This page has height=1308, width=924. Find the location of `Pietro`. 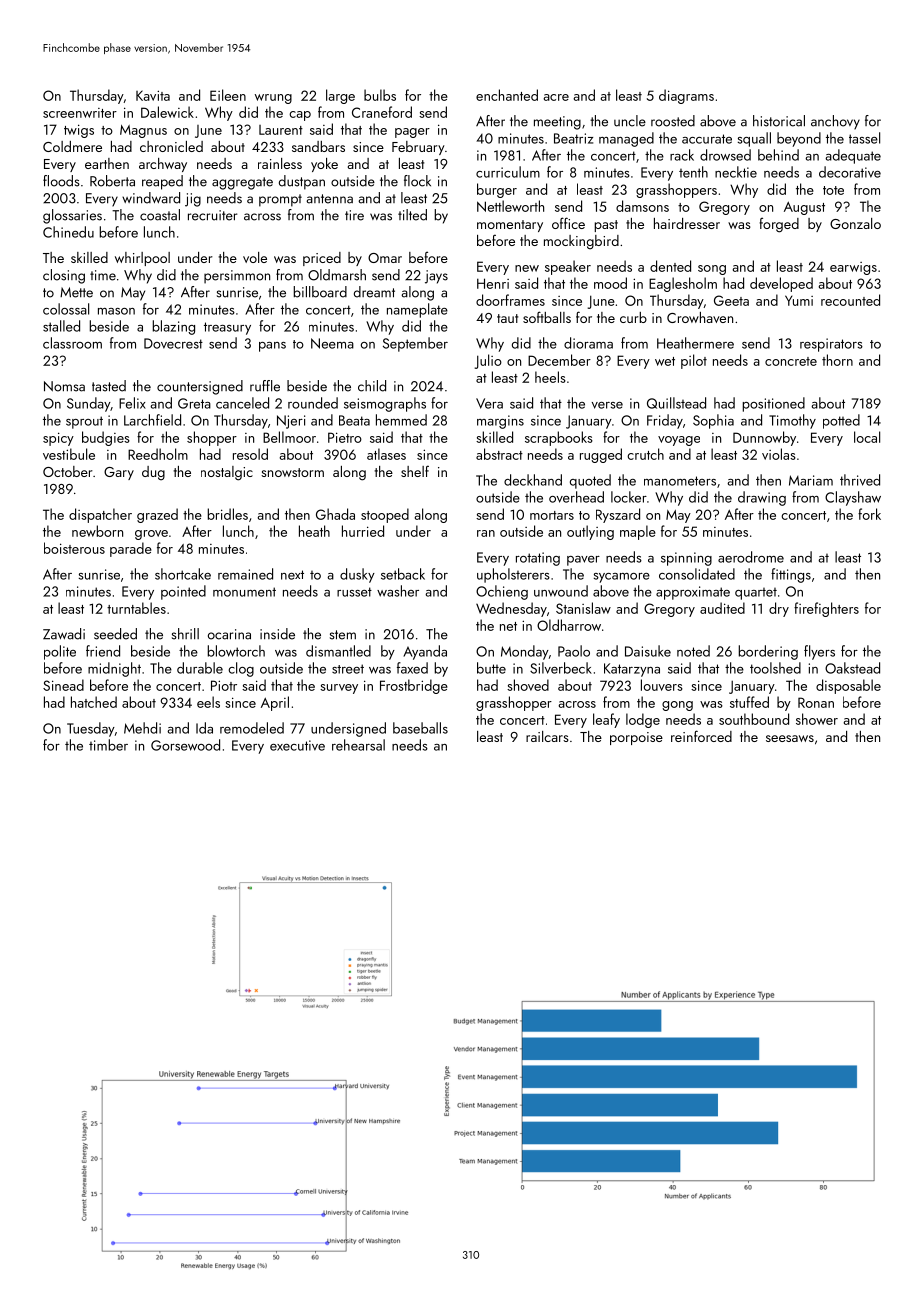

Pietro is located at coordinates (345, 437).
